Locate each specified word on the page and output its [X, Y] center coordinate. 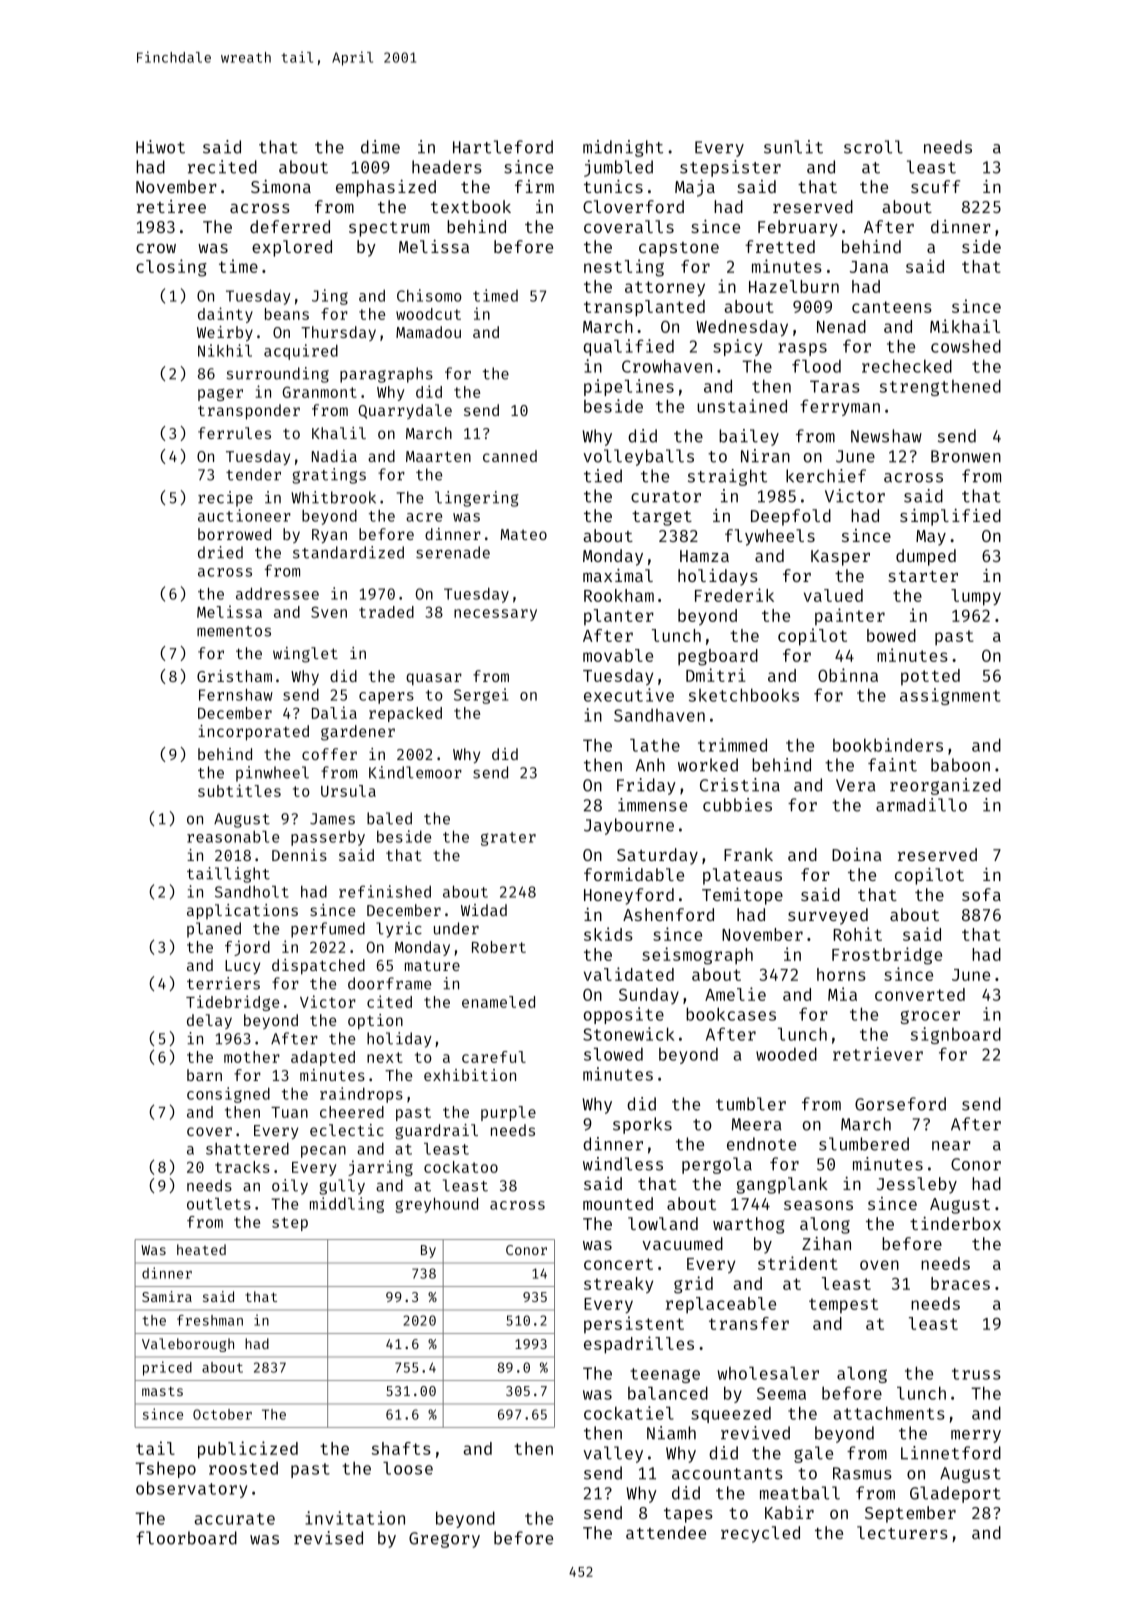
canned [510, 456]
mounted [618, 1203]
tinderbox [955, 1223]
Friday [646, 786]
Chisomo [429, 295]
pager [220, 395]
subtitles [239, 790]
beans [287, 314]
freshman [210, 1320]
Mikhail [965, 326]
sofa [981, 894]
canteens [892, 307]
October [222, 1414]
